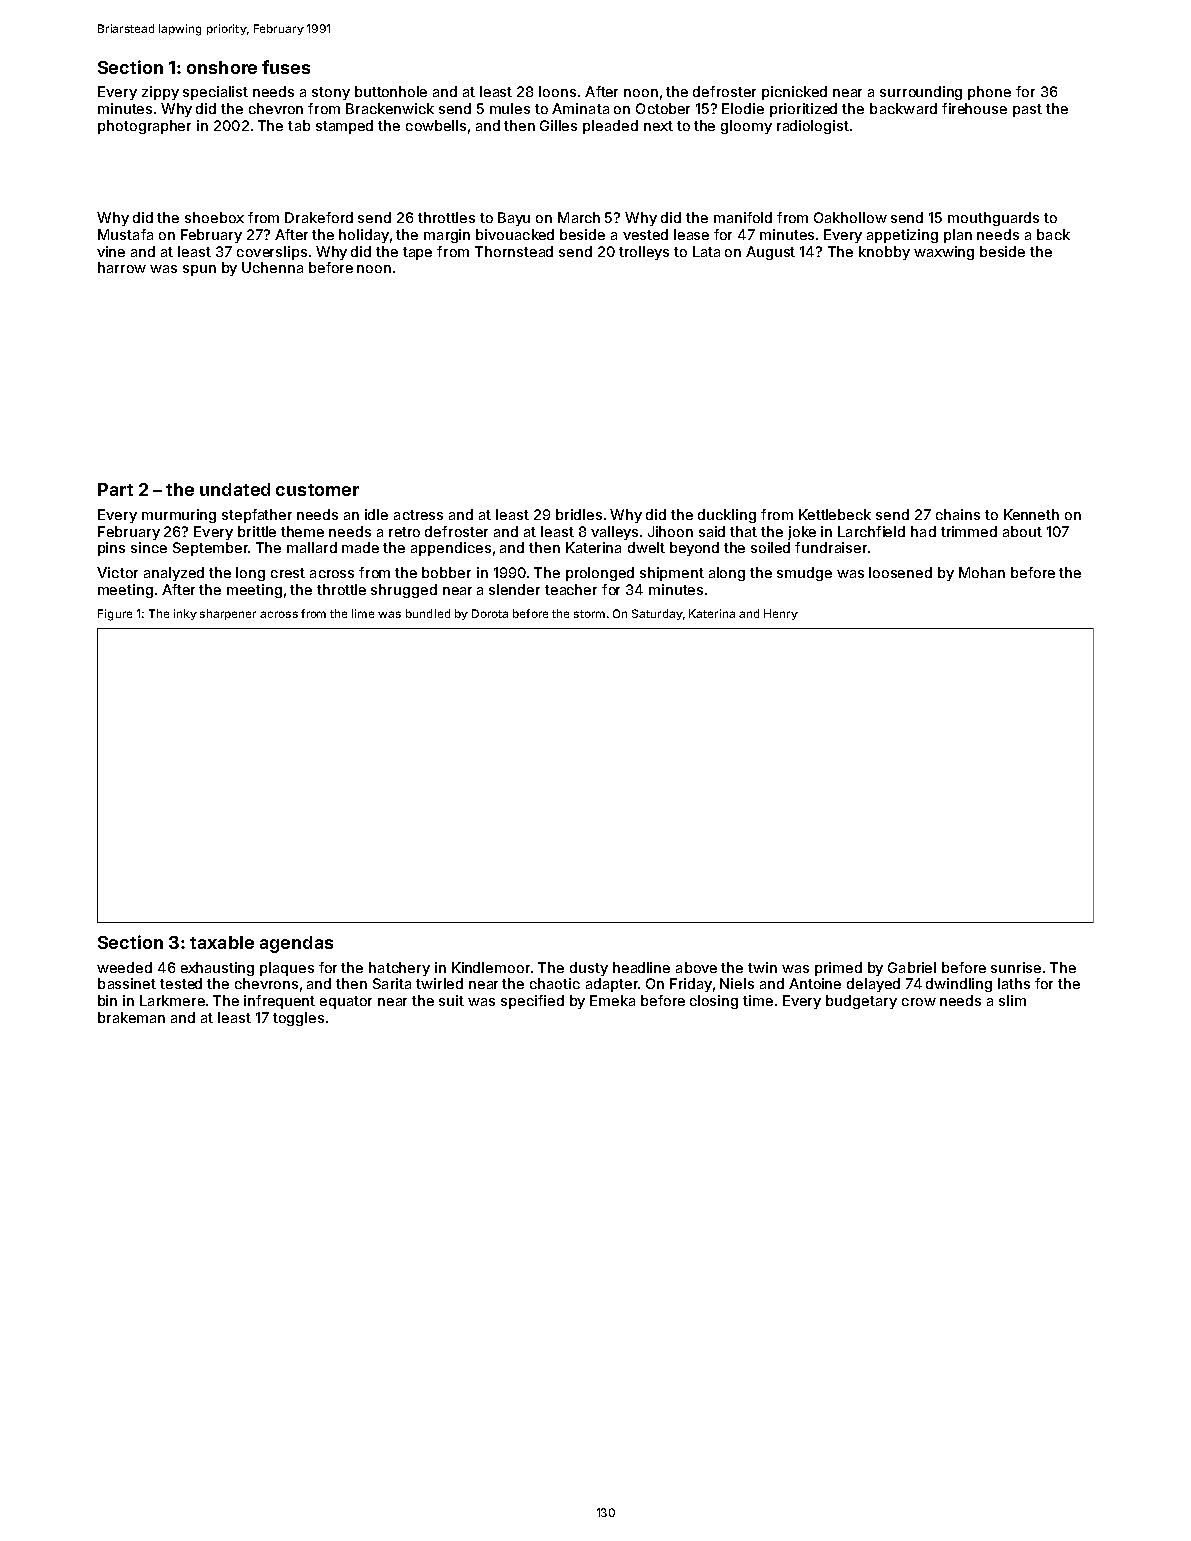 Image resolution: width=1191 pixels, height=1541 pixels. Describe the element at coordinates (399, 969) in the image. I see `hatchery` at that location.
